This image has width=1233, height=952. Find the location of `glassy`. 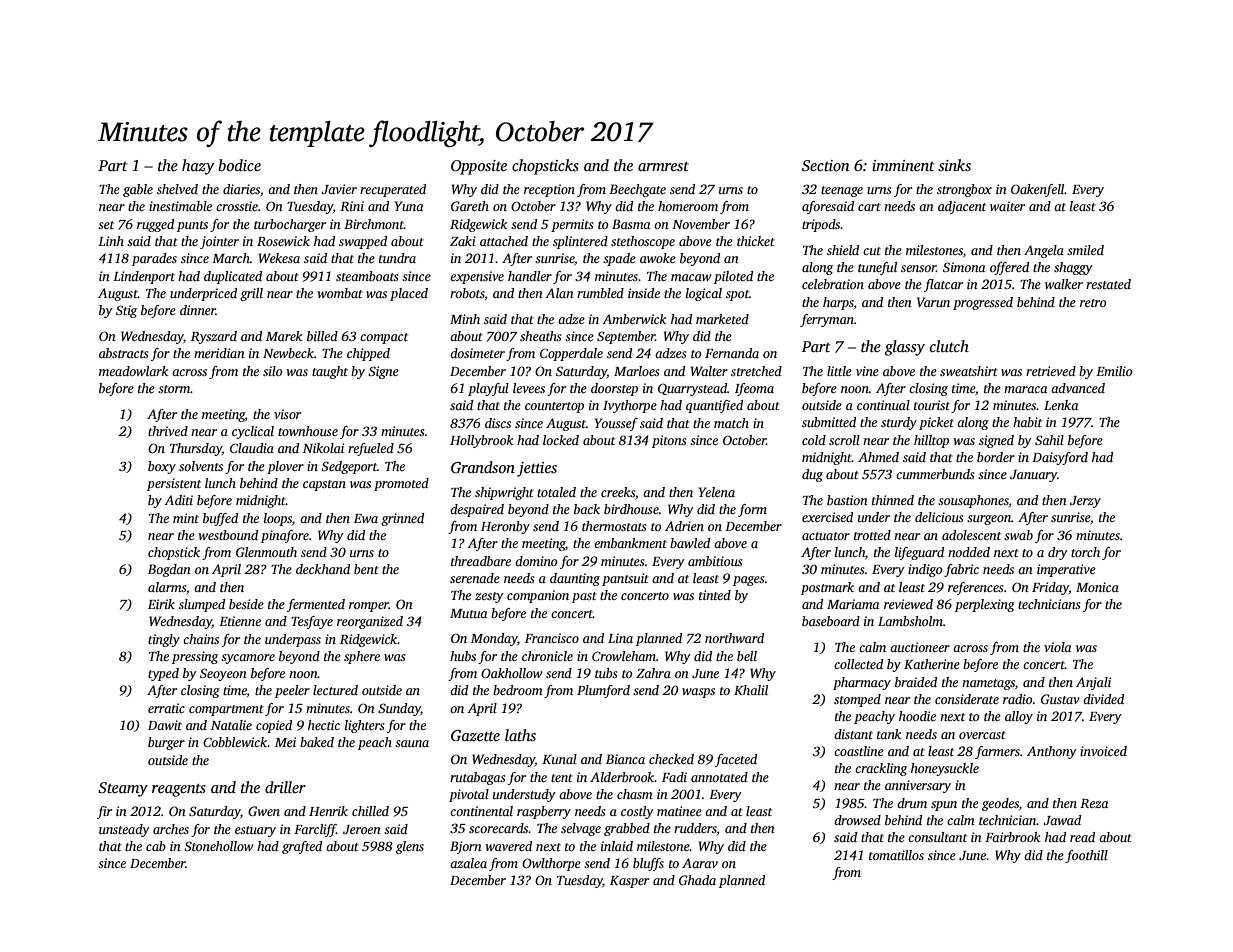

glassy is located at coordinates (905, 348).
